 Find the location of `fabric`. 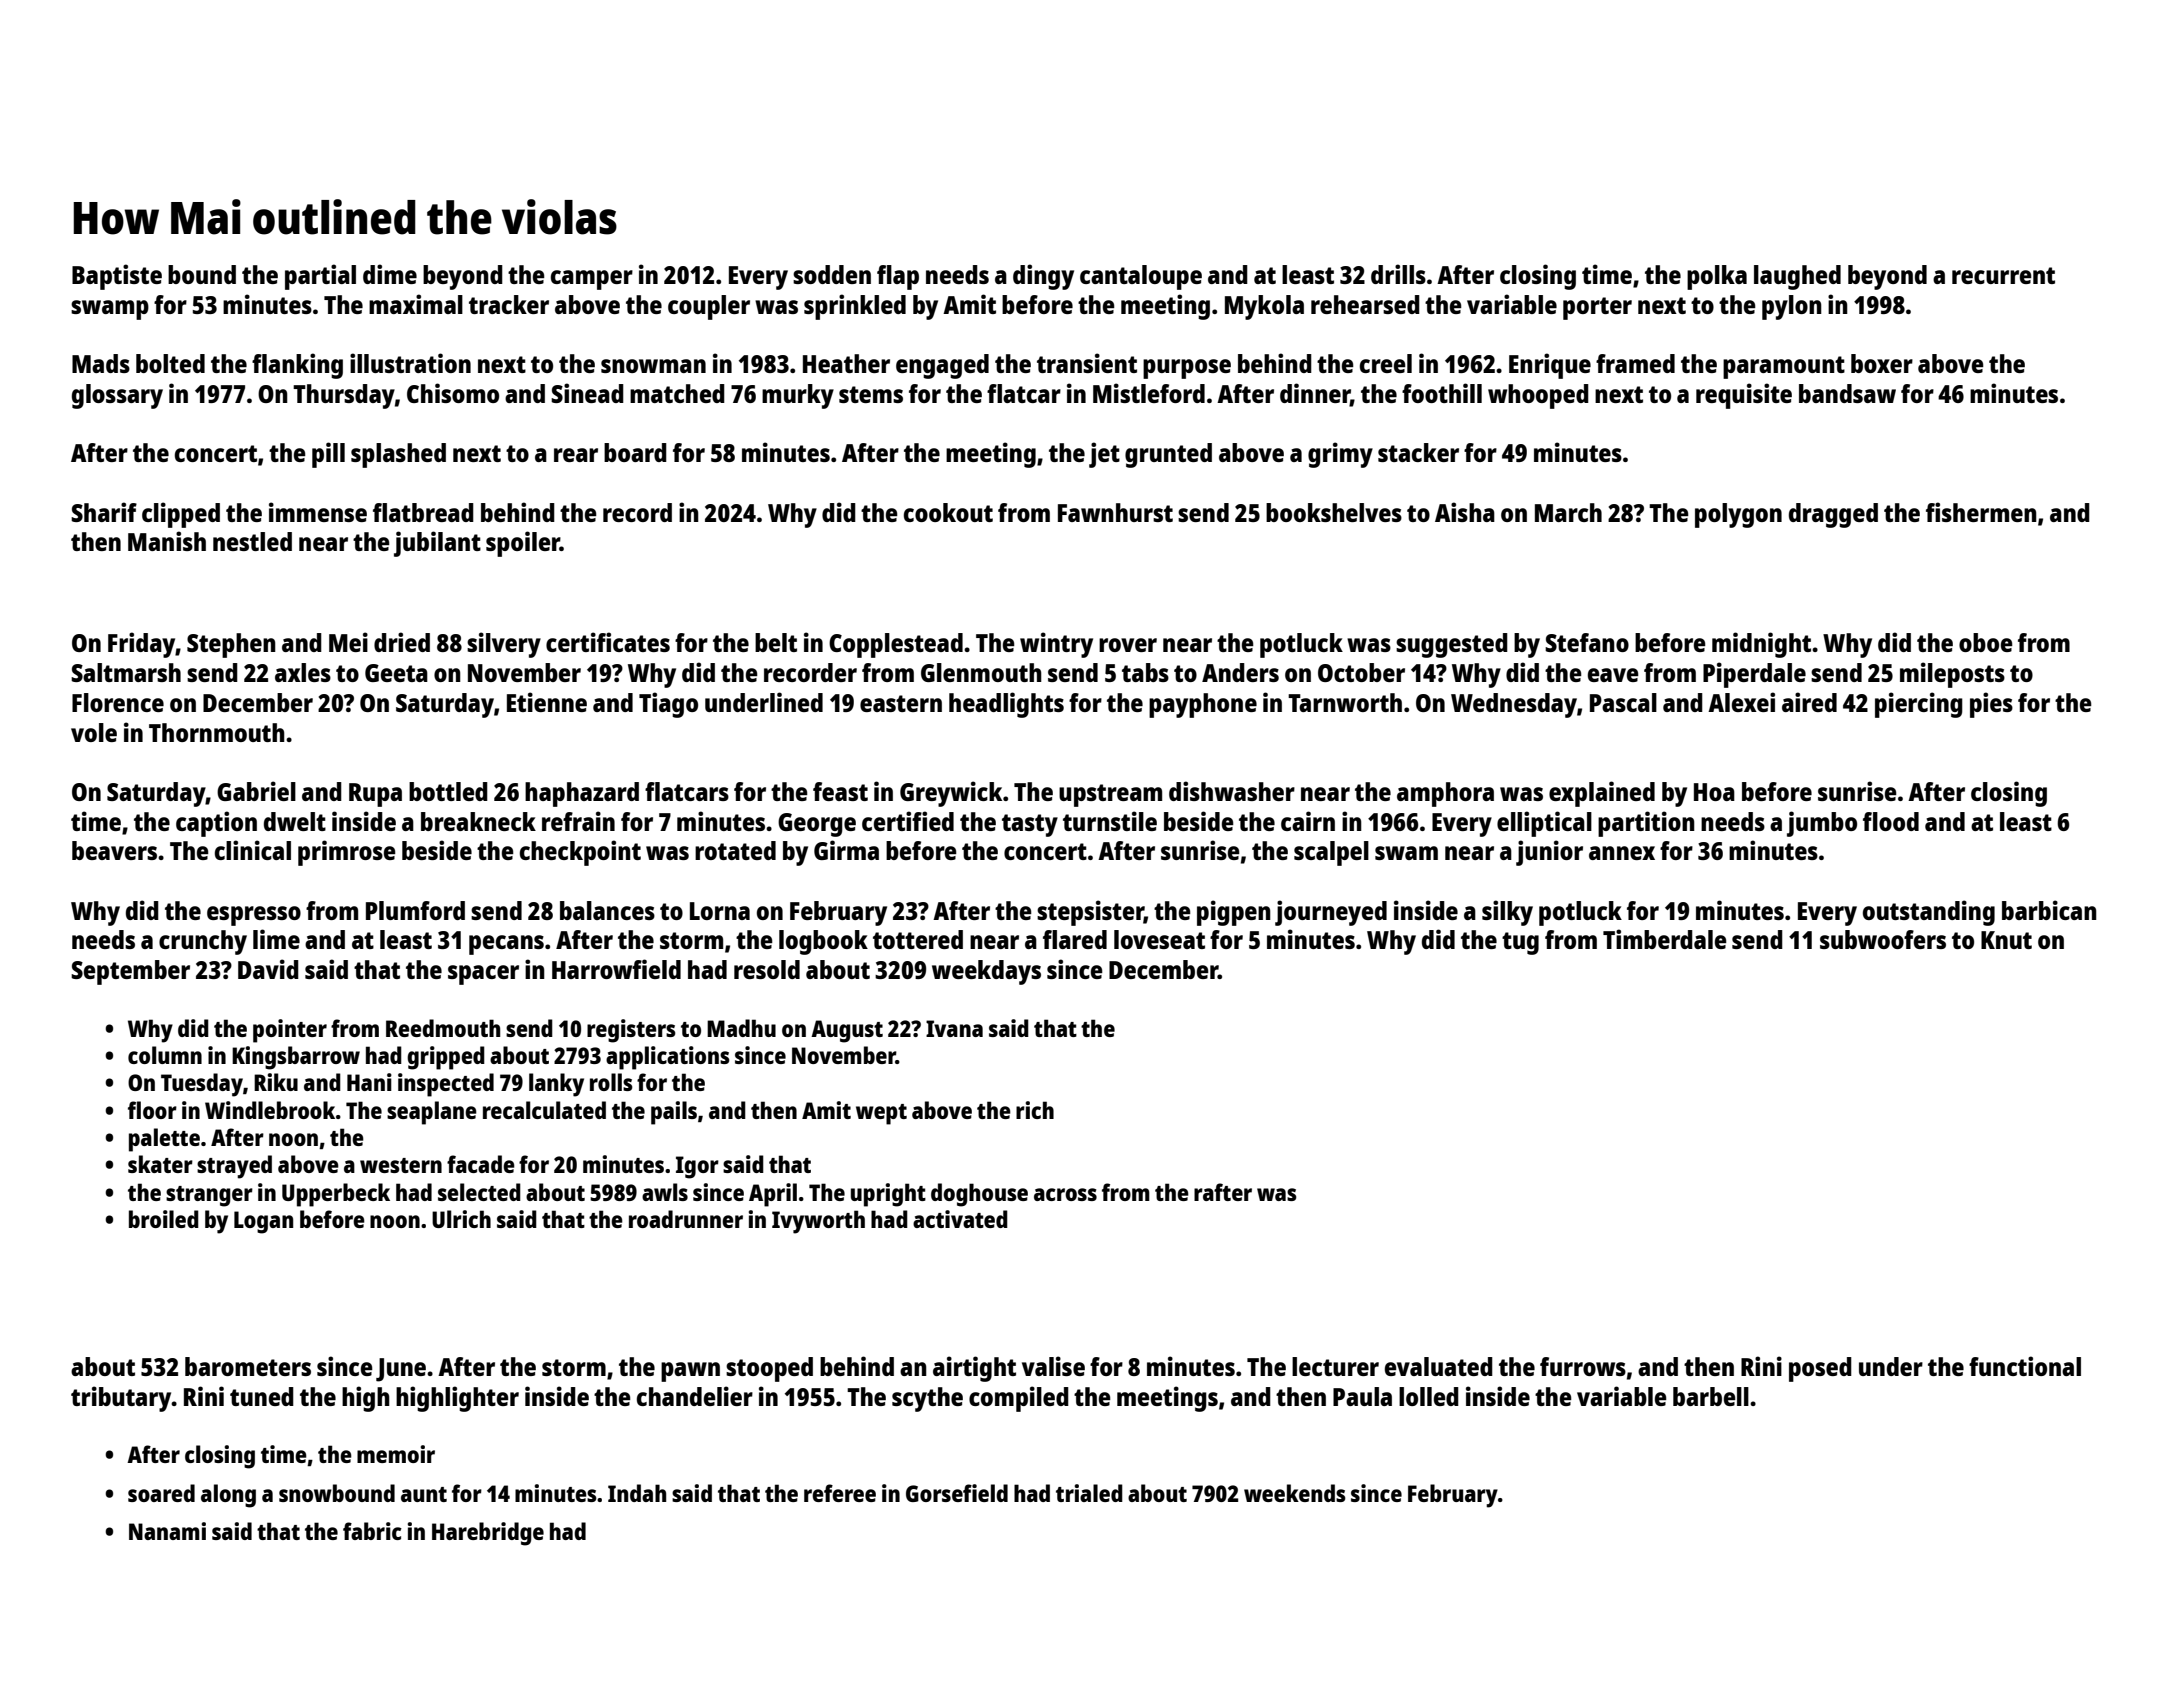

fabric is located at coordinates (372, 1531).
